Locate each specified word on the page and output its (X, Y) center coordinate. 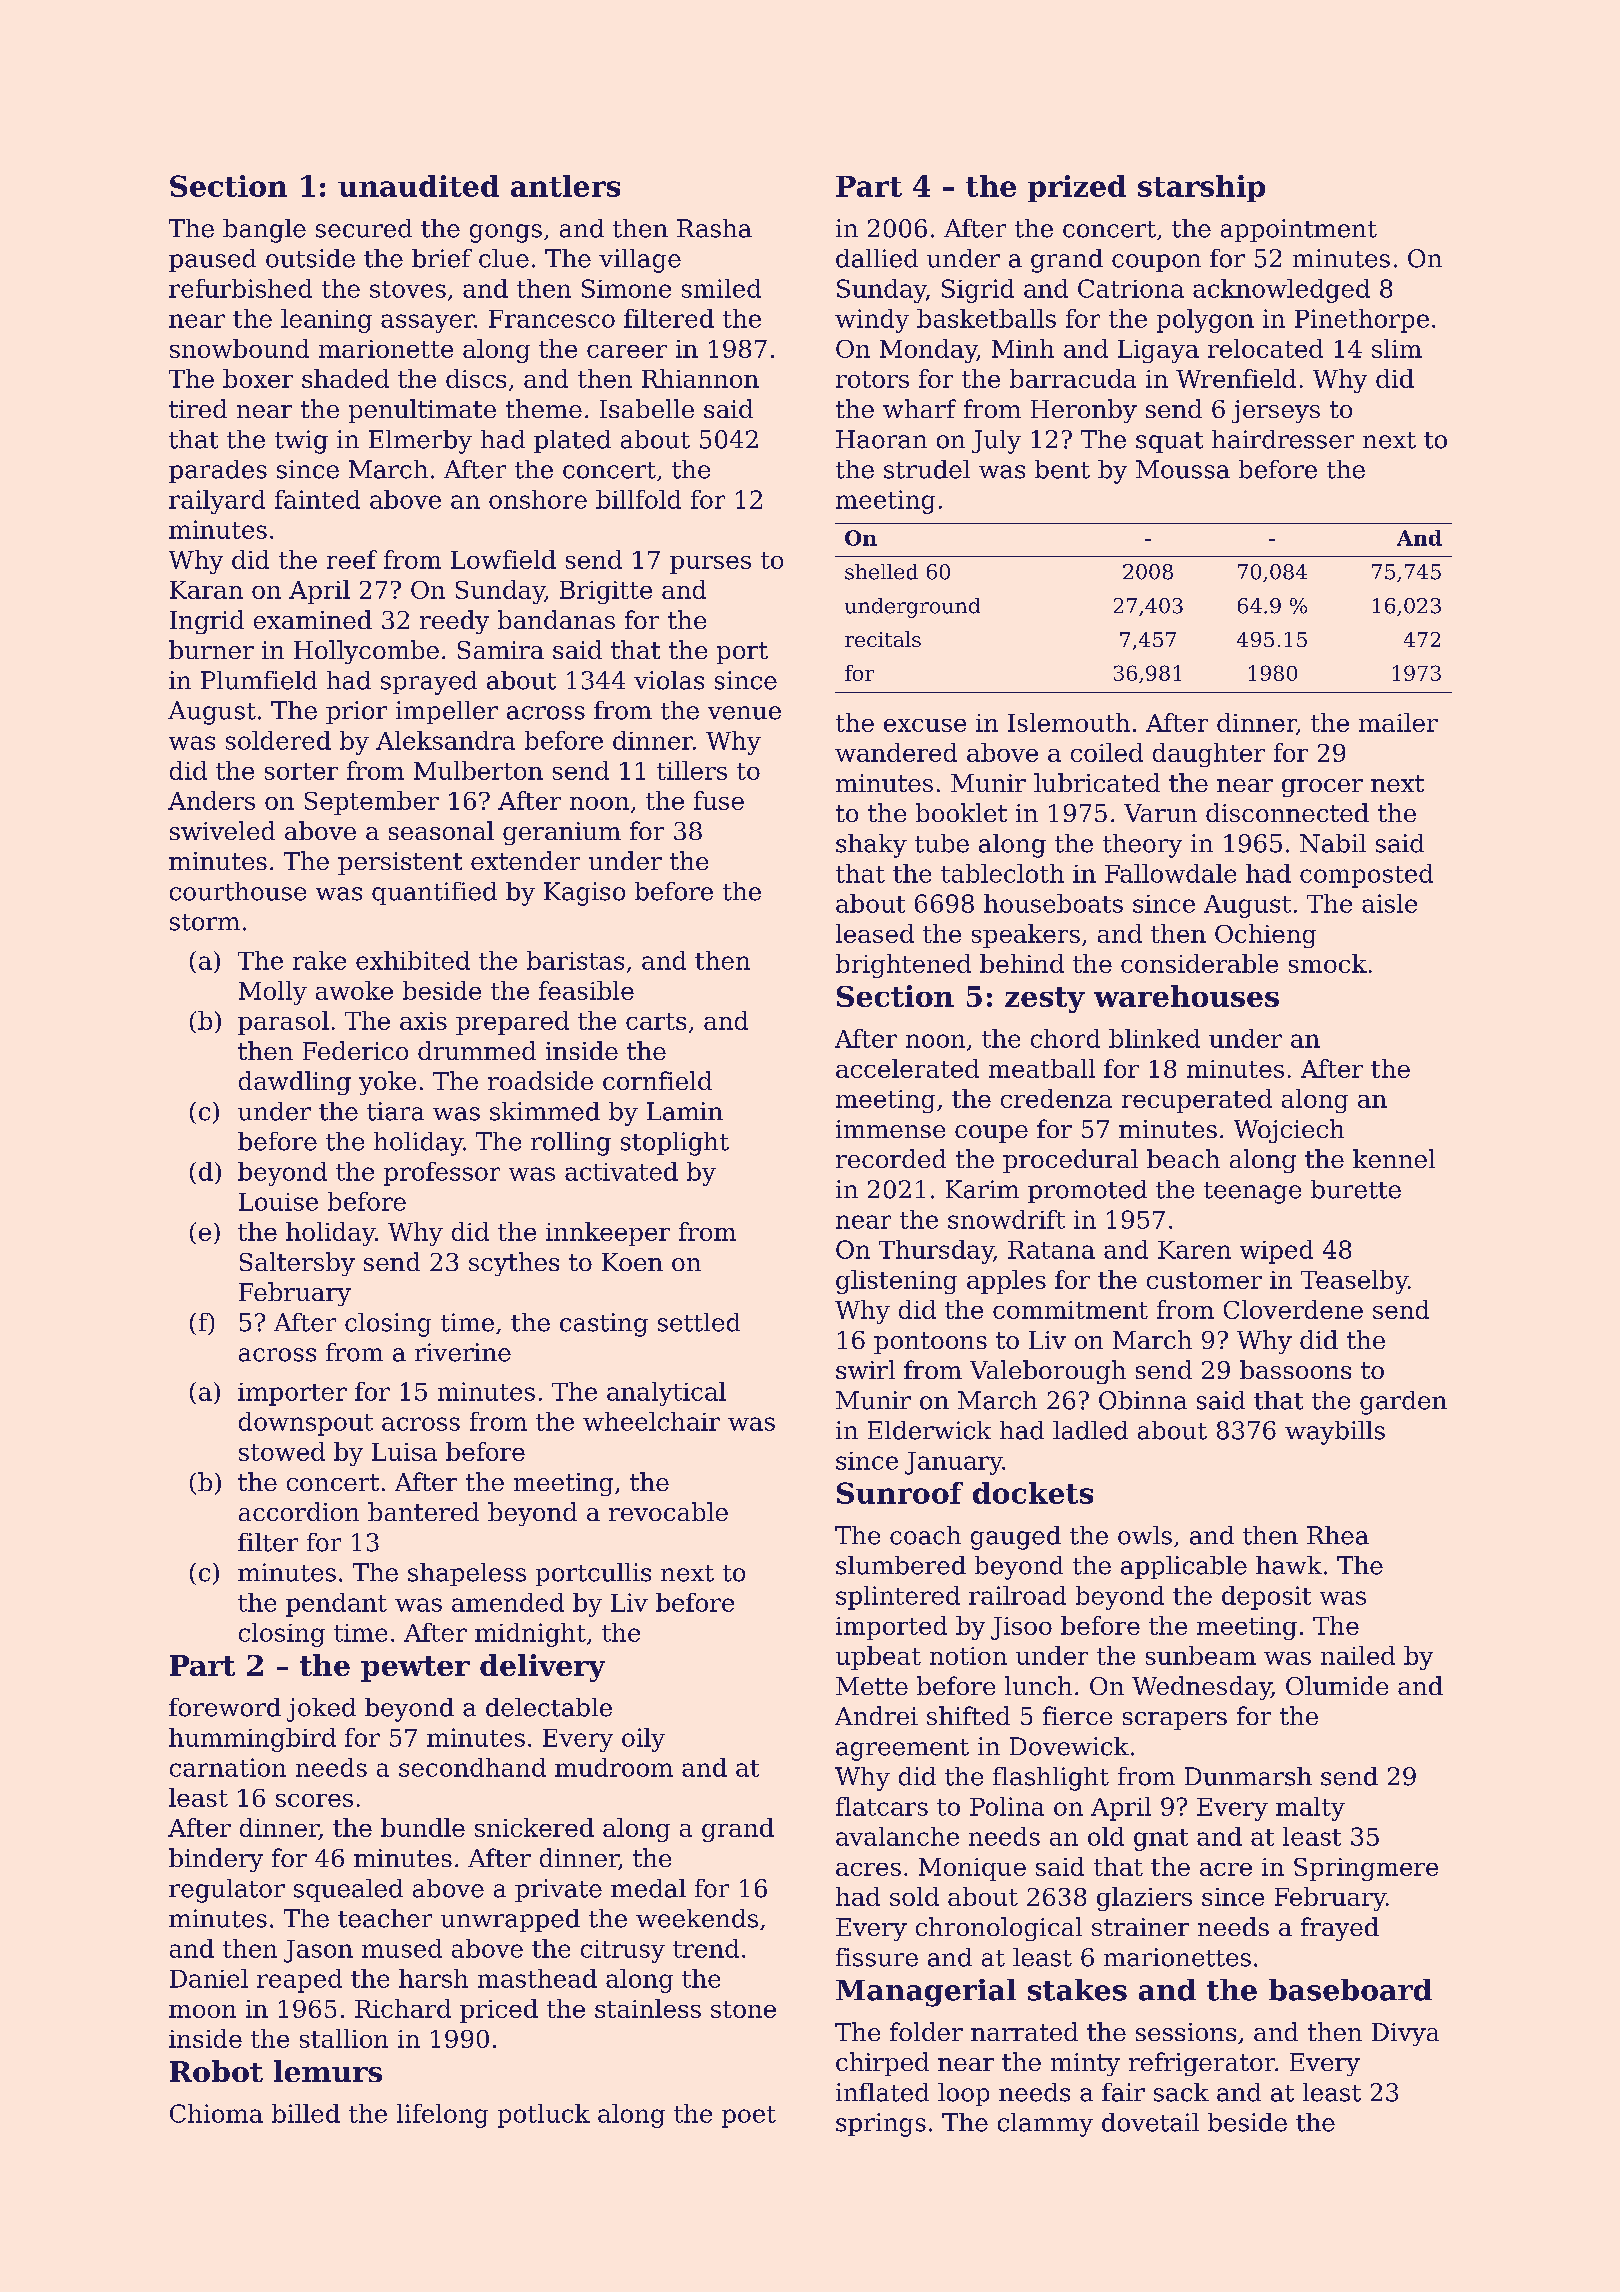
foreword (225, 1707)
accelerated (907, 1068)
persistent (400, 863)
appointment (1299, 230)
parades (218, 471)
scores (314, 1800)
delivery (542, 1668)
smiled (721, 288)
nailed (1358, 1655)
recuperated (1197, 1101)
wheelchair (651, 1421)
